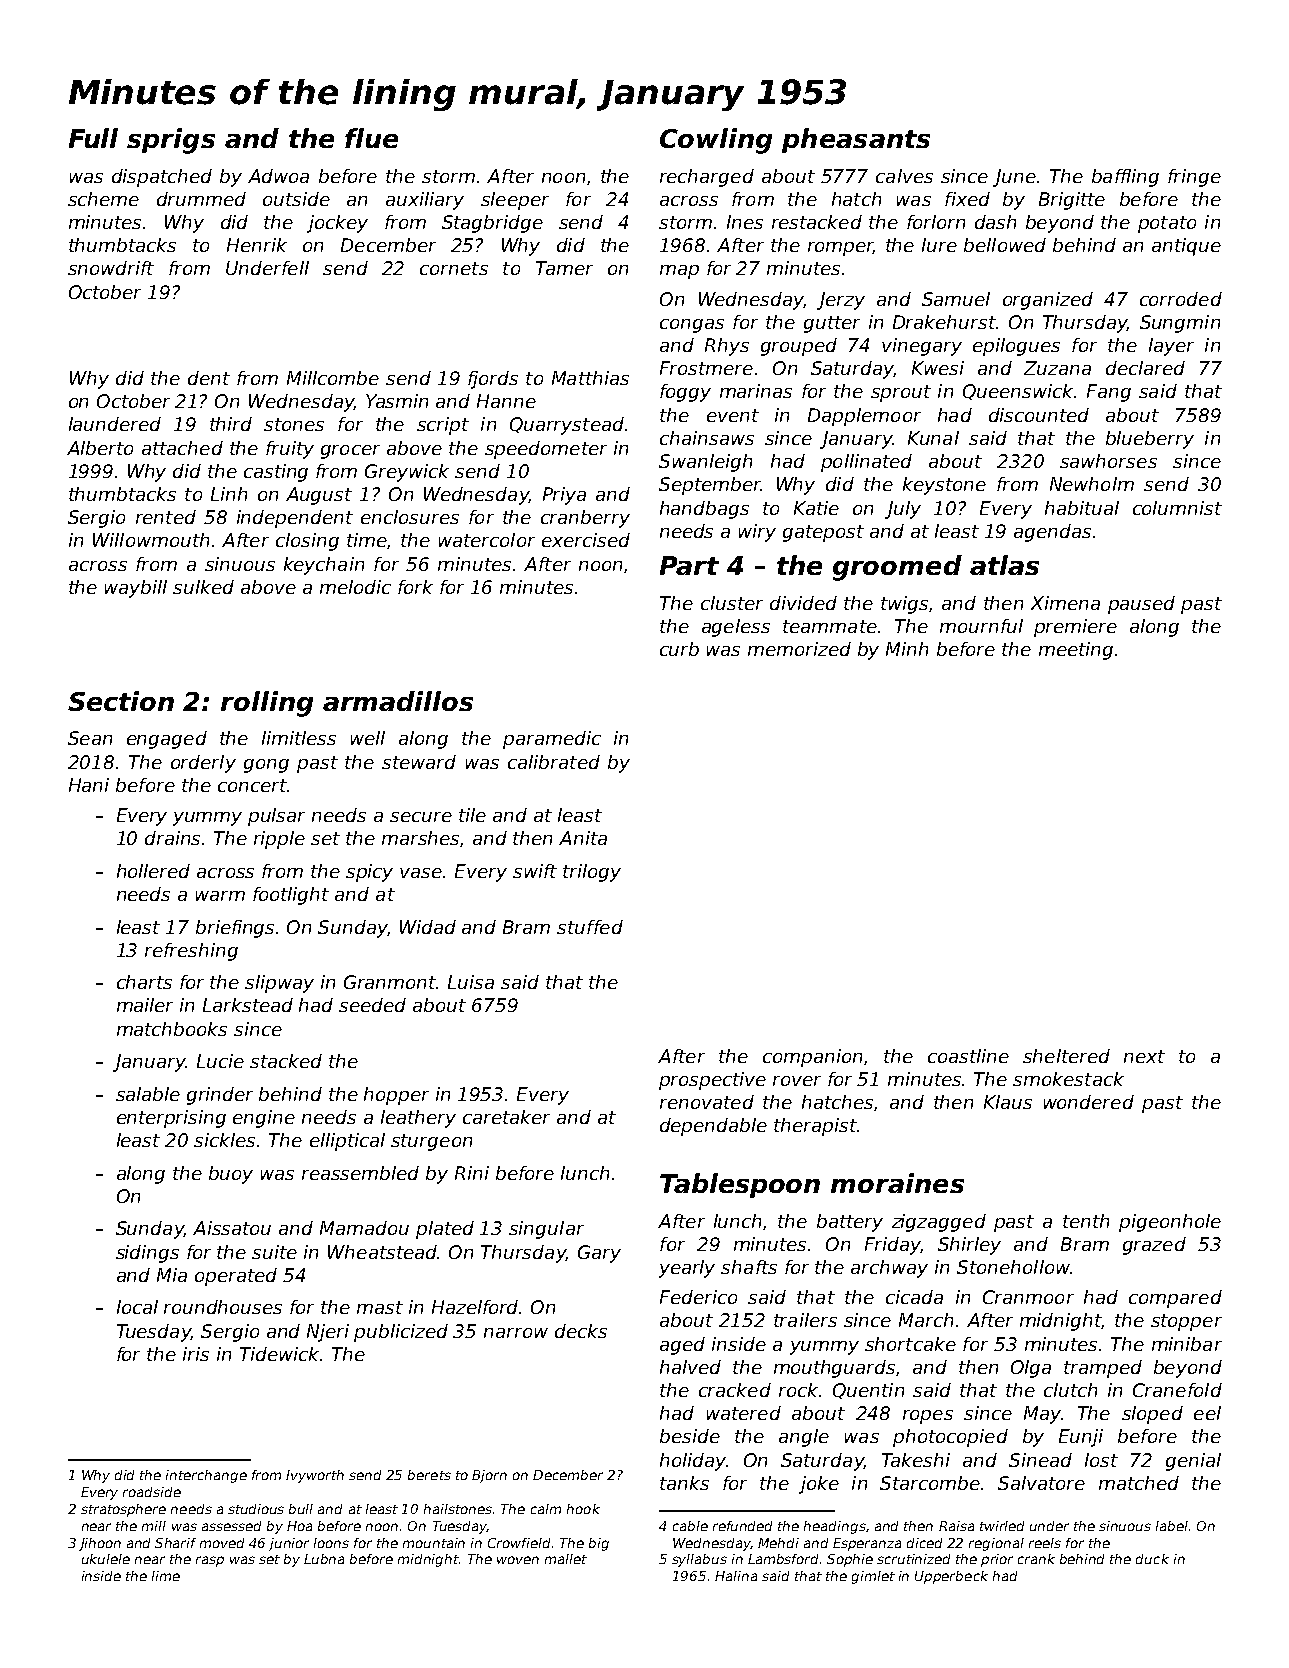 The height and width of the page is (1668, 1289). Describe the element at coordinates (518, 1560) in the page. I see `woven` at that location.
